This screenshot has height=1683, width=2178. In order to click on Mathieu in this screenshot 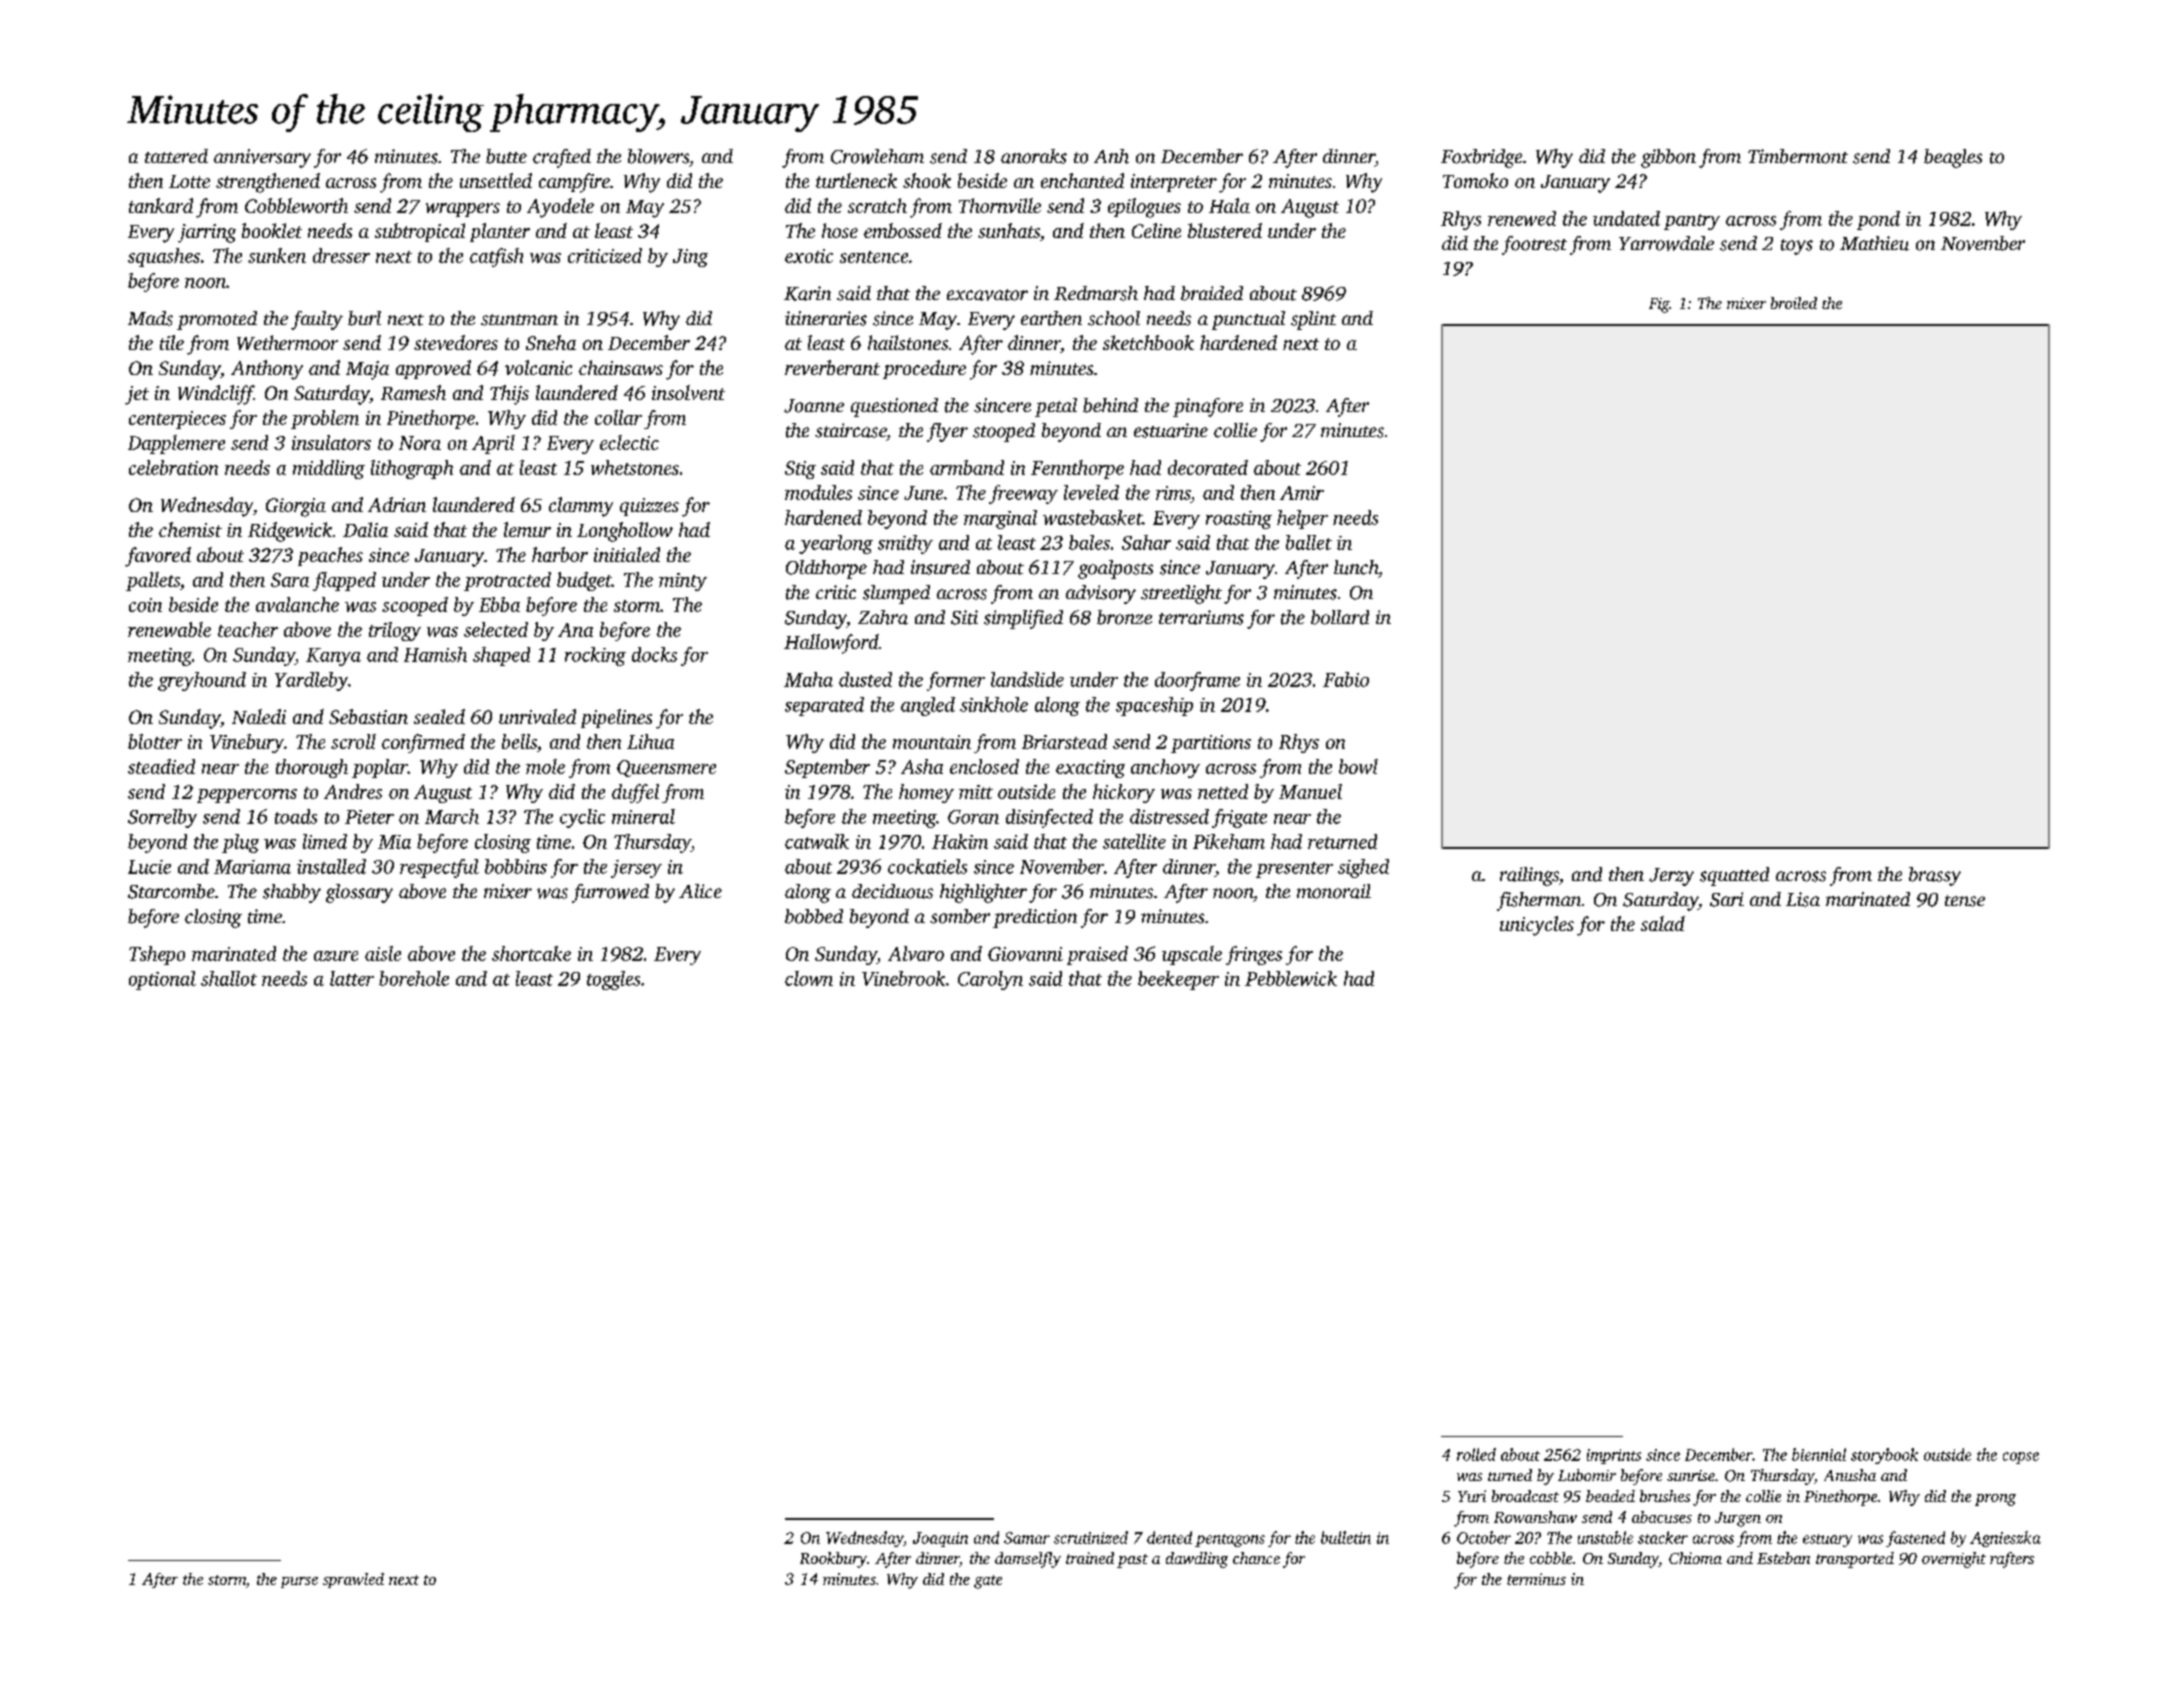, I will do `click(1874, 243)`.
